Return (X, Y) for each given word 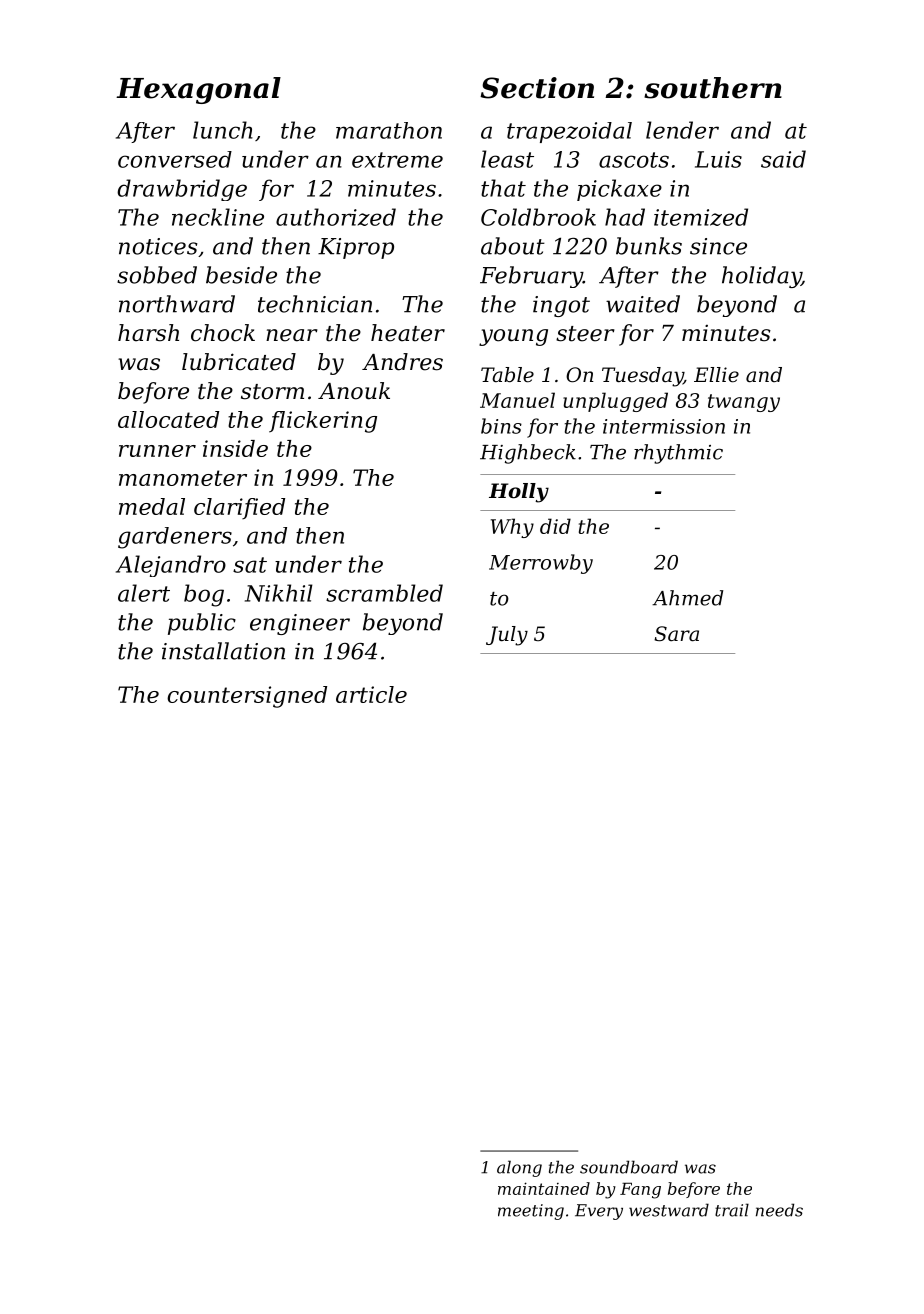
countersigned (247, 697)
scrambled (384, 593)
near (292, 335)
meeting (531, 1212)
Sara (676, 634)
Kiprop (356, 248)
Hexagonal (198, 90)
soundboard (629, 1167)
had (625, 217)
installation (223, 651)
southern (713, 88)
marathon (389, 130)
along (519, 1168)
